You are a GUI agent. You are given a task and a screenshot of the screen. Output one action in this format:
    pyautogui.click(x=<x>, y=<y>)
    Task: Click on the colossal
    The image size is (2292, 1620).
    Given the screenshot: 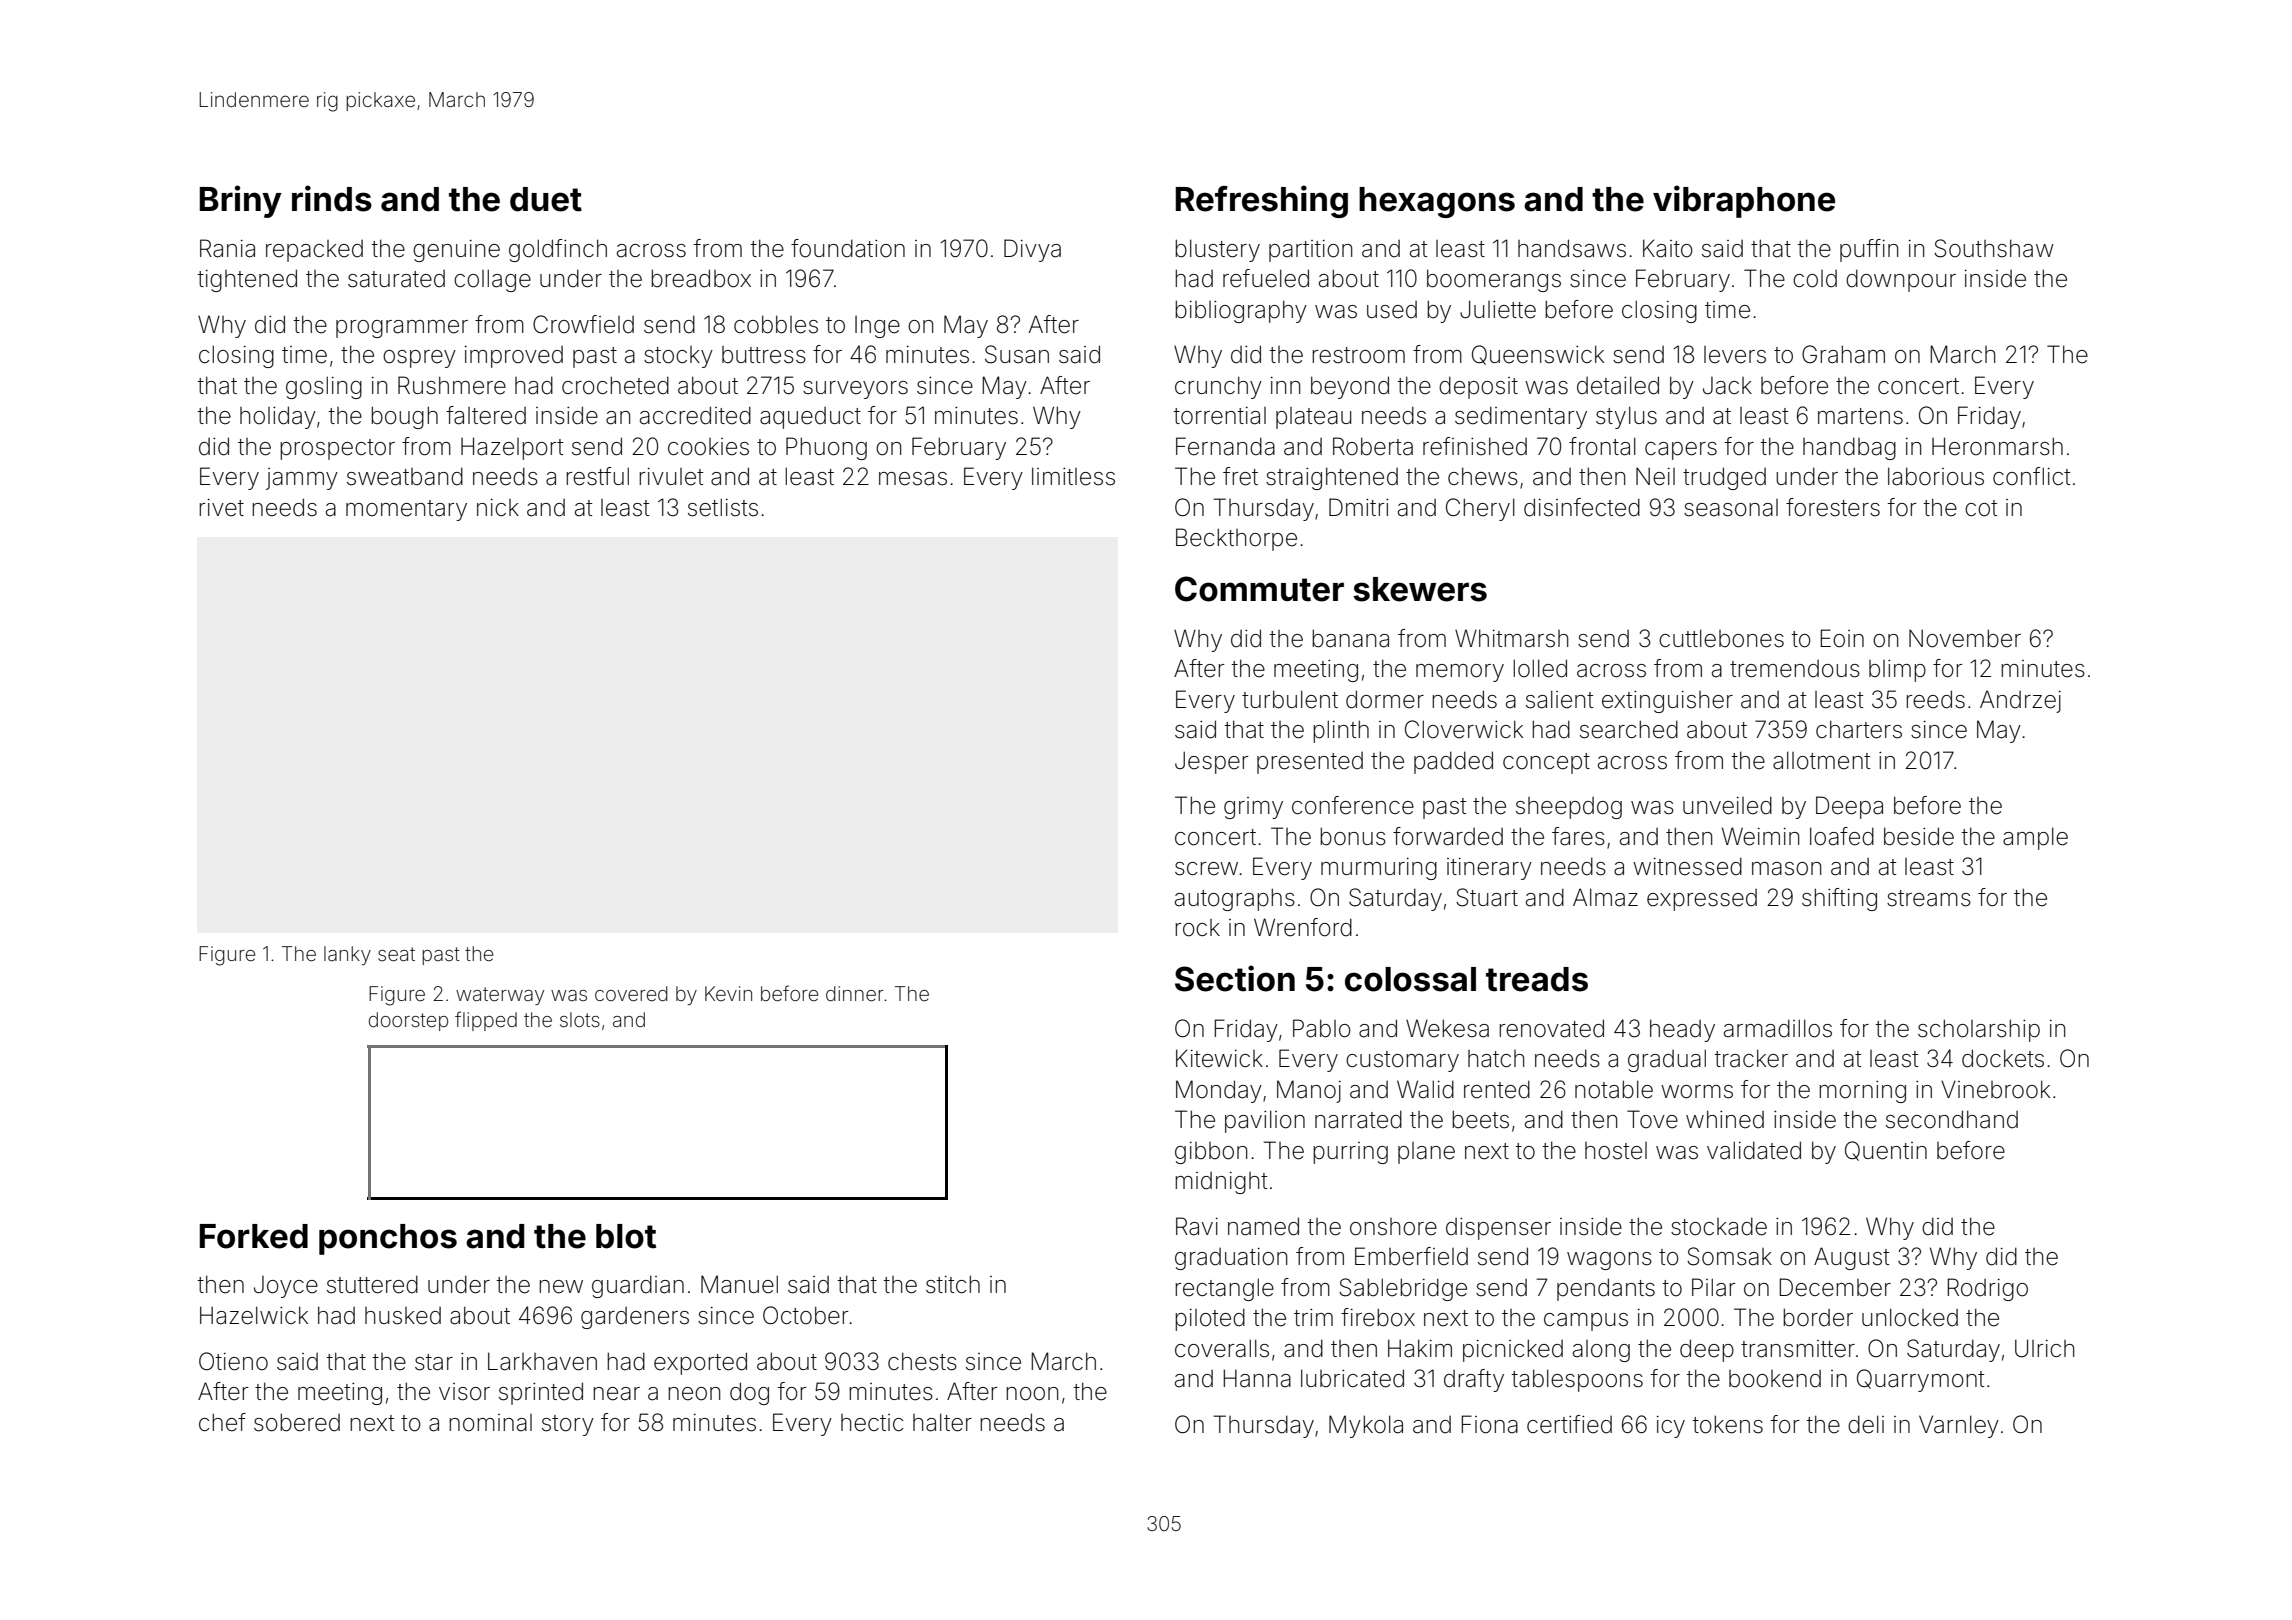 What is the action you would take?
    pyautogui.click(x=1410, y=979)
